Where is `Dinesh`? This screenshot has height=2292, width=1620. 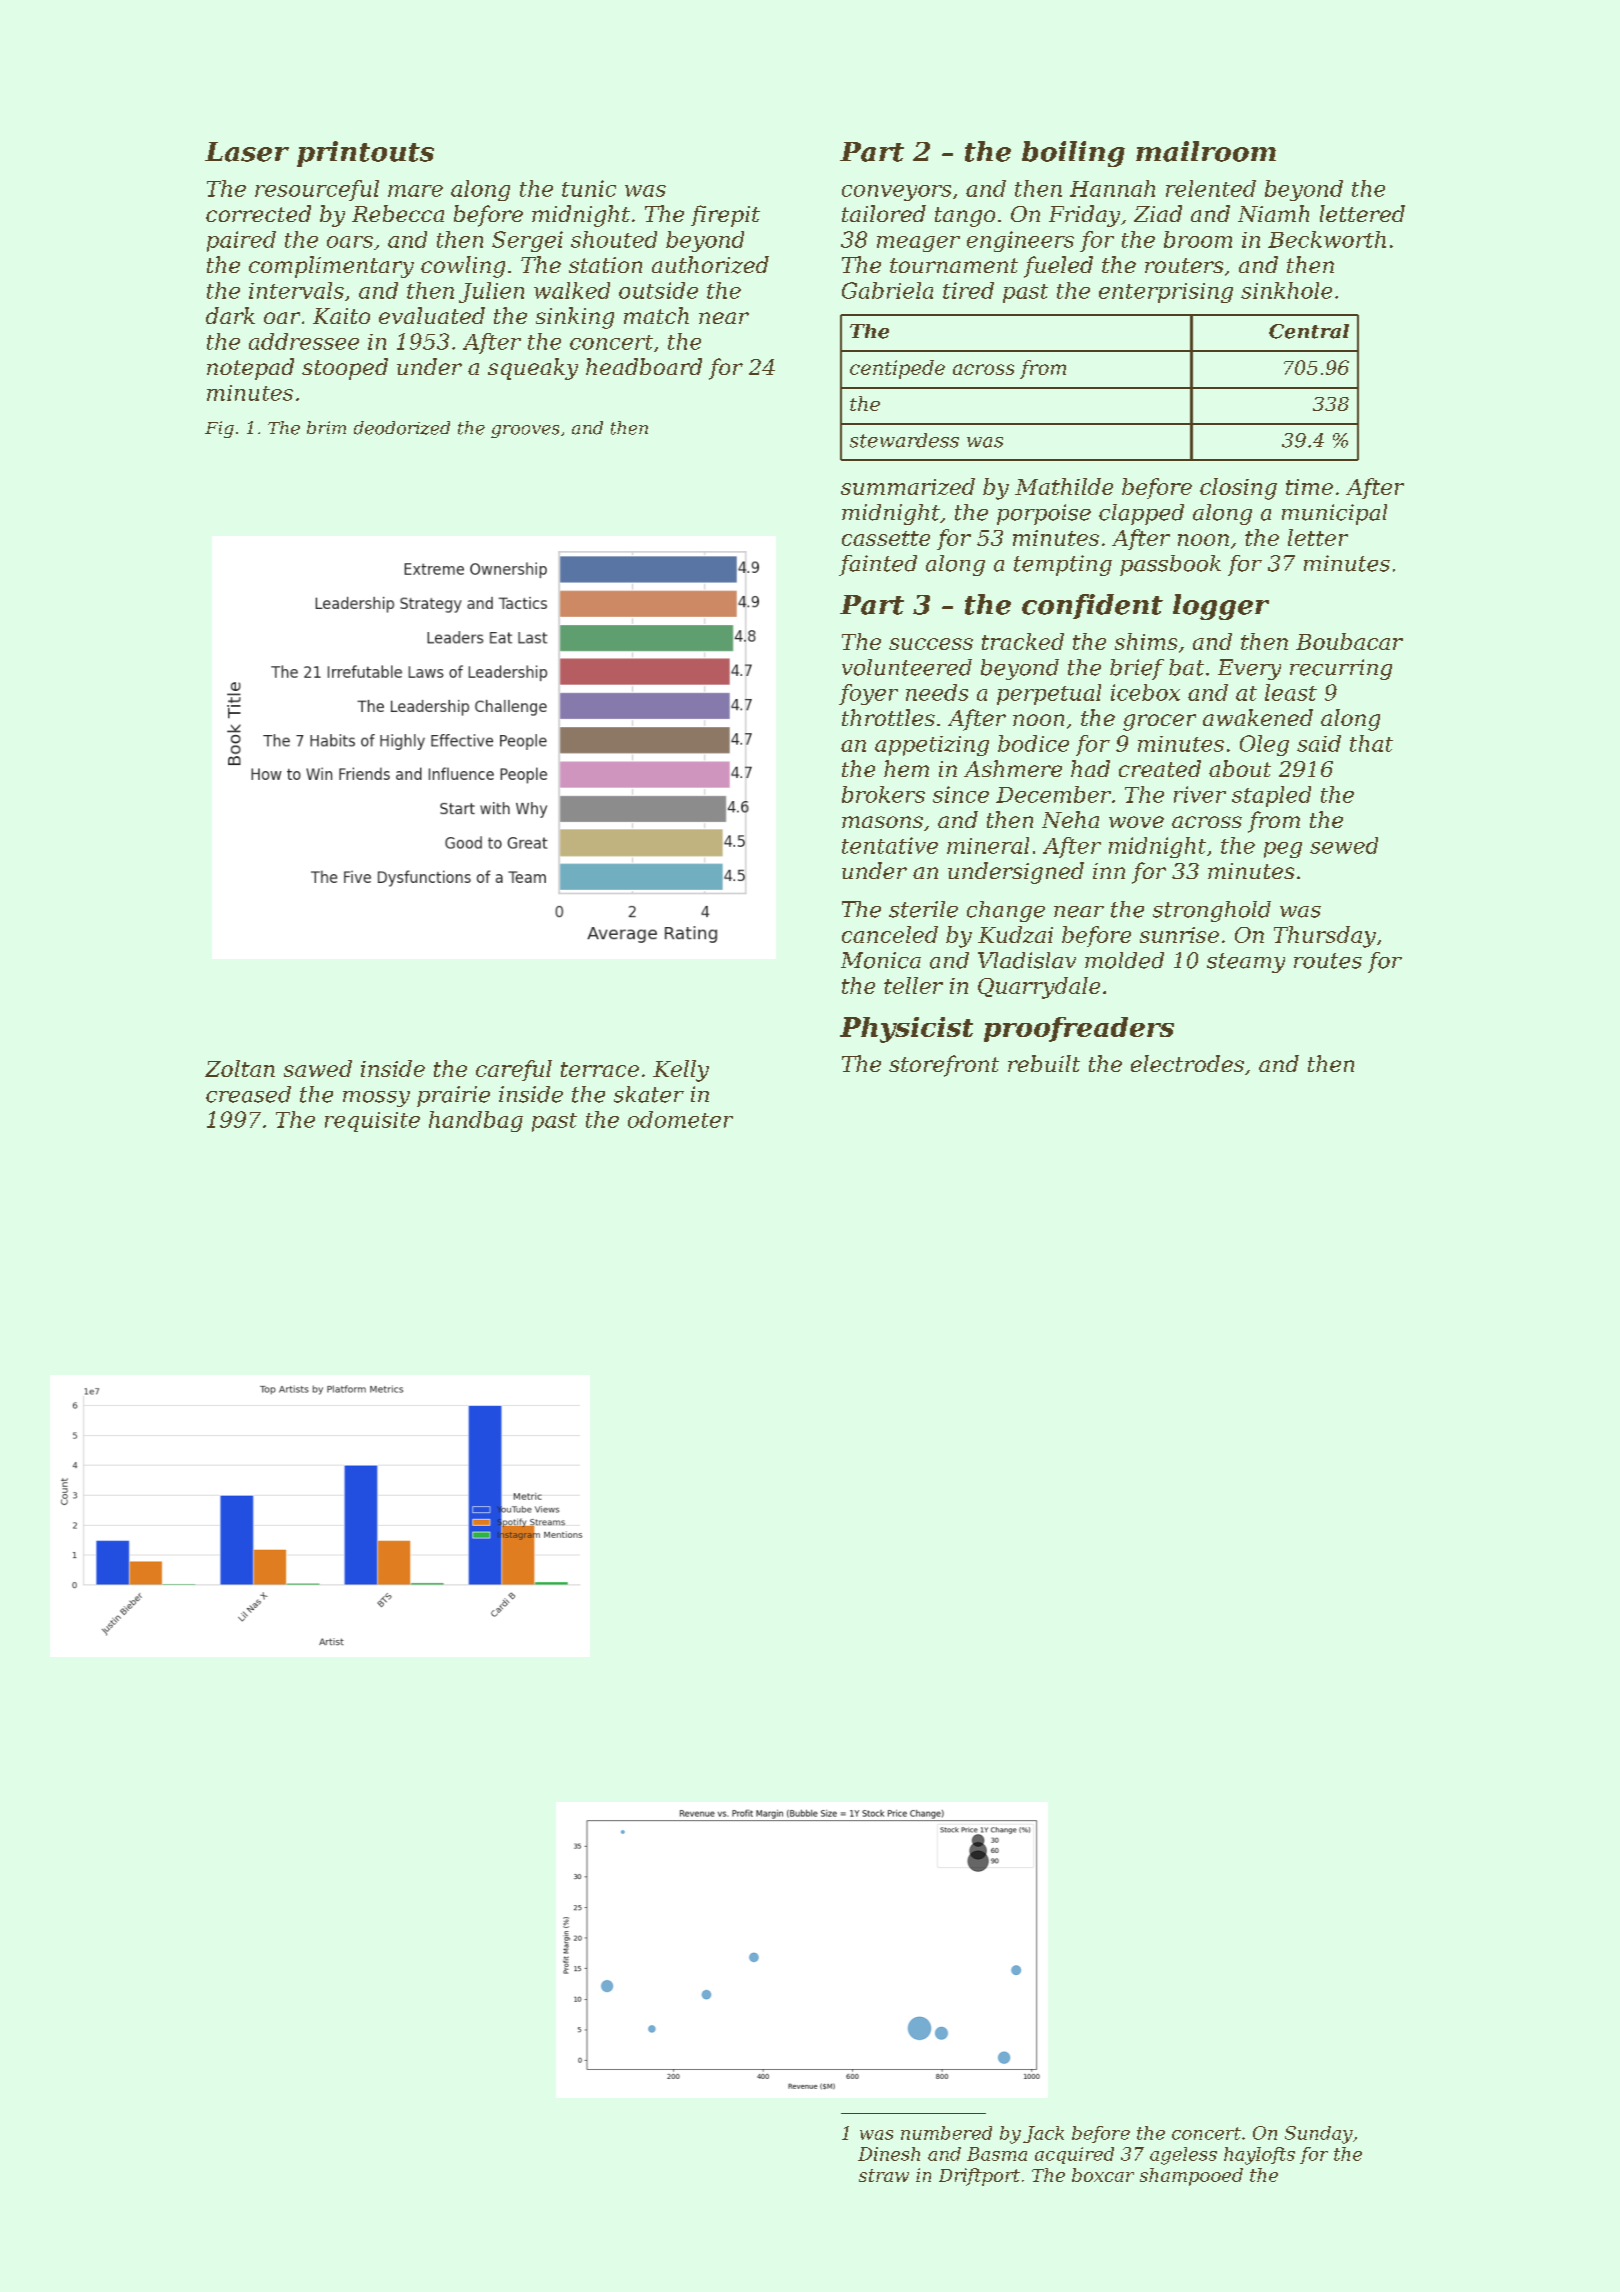
Dinesh is located at coordinates (889, 2154).
